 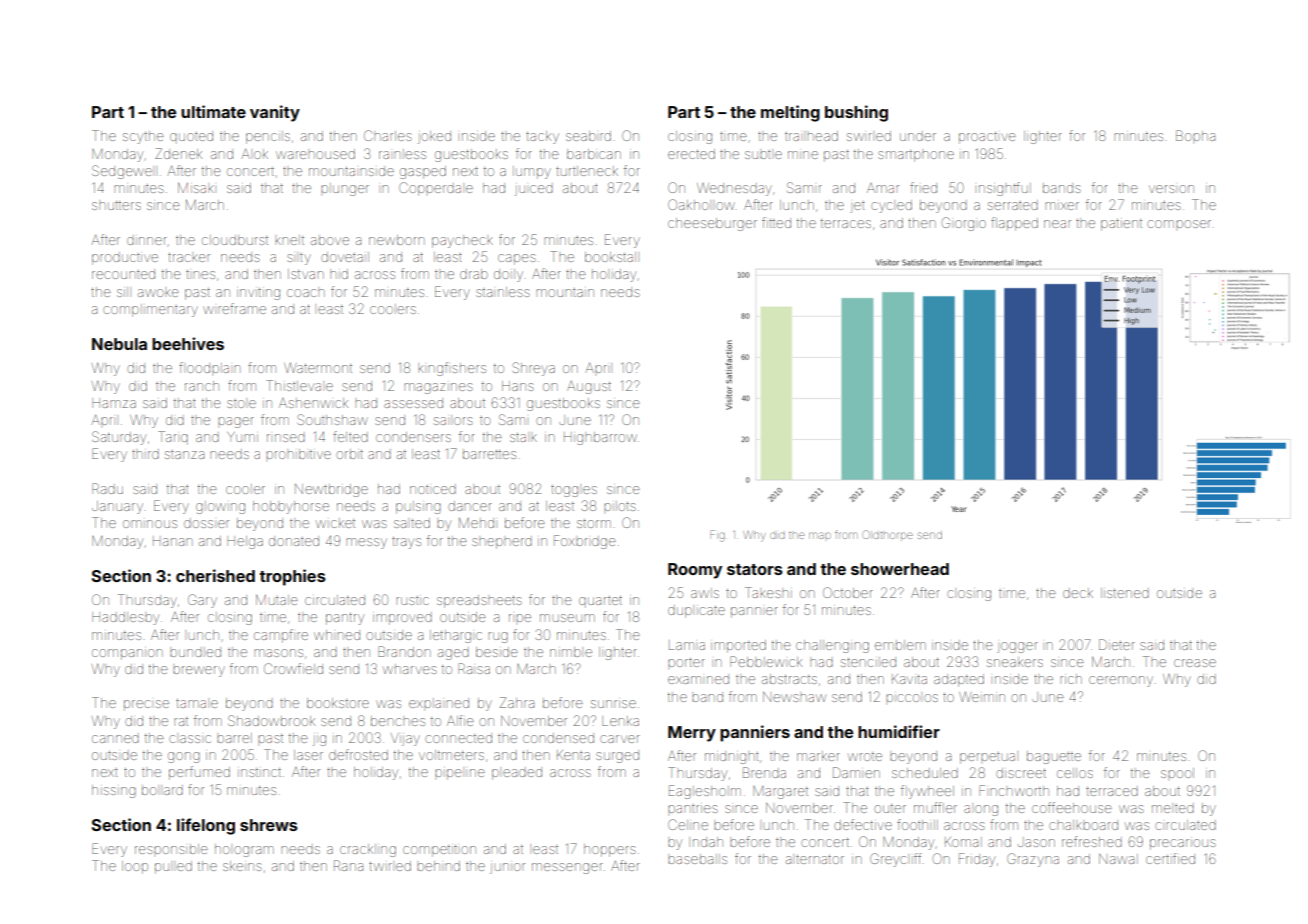 What do you see at coordinates (503, 292) in the screenshot?
I see `stainless` at bounding box center [503, 292].
